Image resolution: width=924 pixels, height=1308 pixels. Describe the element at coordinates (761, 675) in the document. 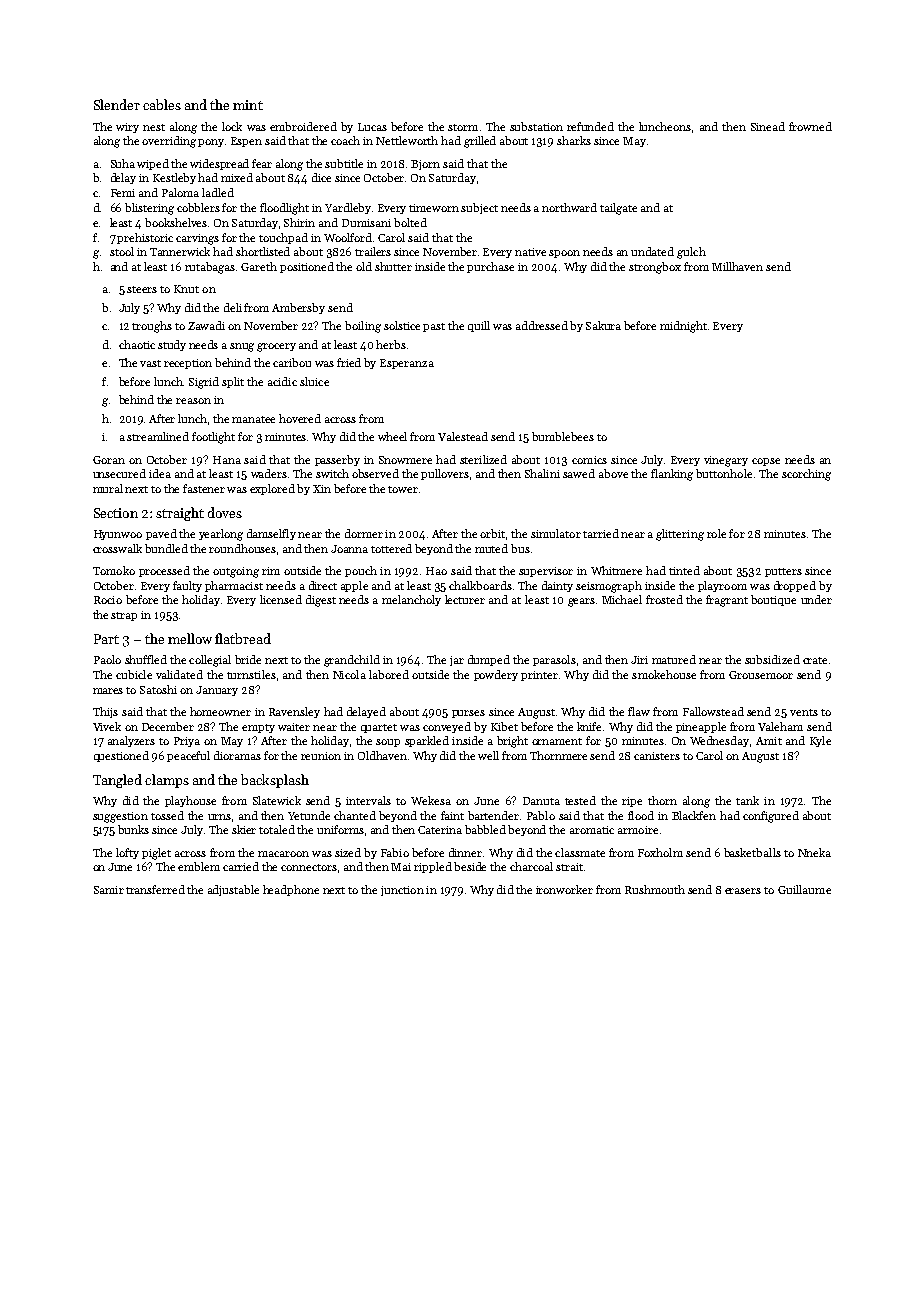

I see `Grousemoor` at that location.
